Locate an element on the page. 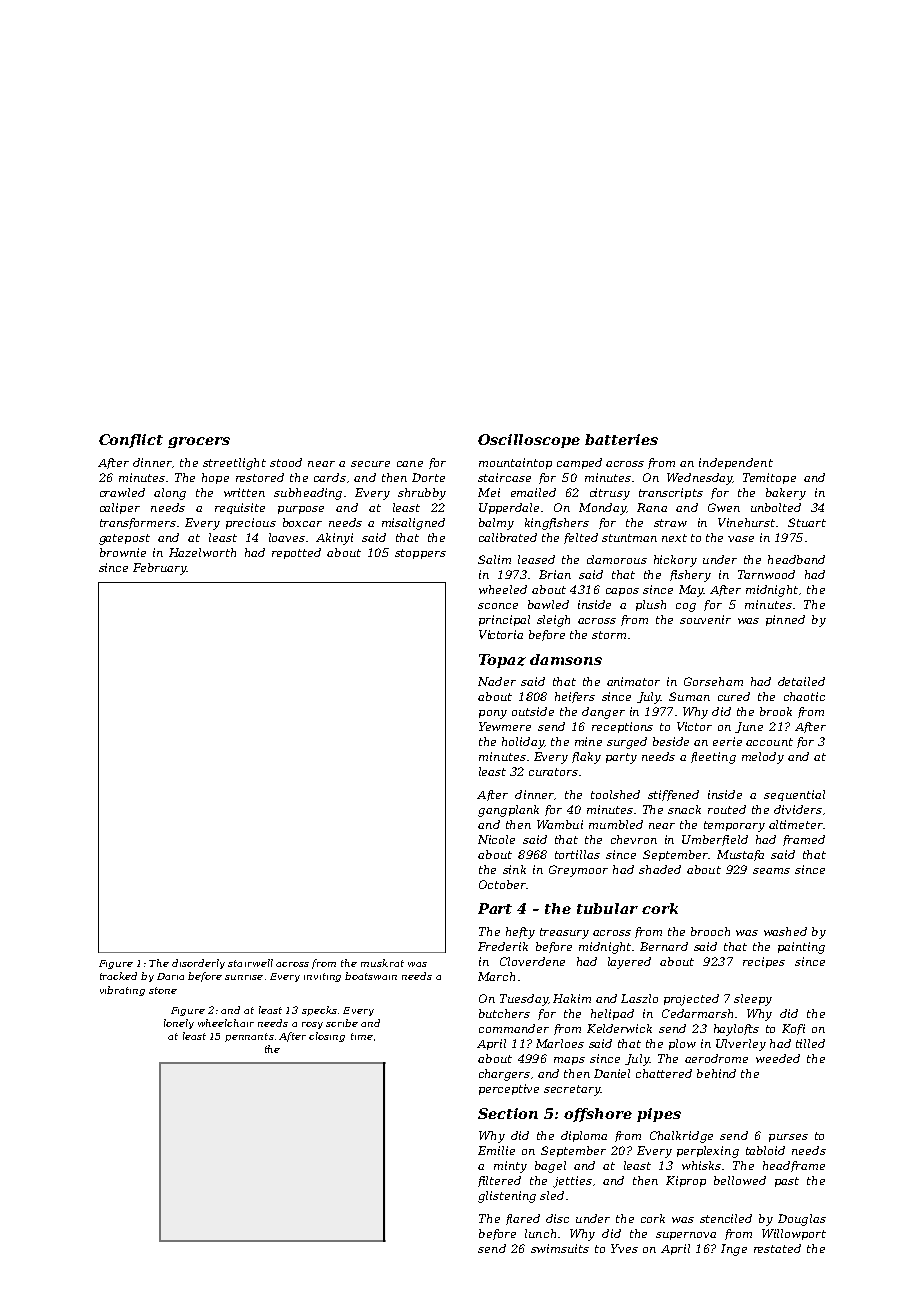 The width and height of the document is (924, 1308). Section is located at coordinates (508, 1113).
